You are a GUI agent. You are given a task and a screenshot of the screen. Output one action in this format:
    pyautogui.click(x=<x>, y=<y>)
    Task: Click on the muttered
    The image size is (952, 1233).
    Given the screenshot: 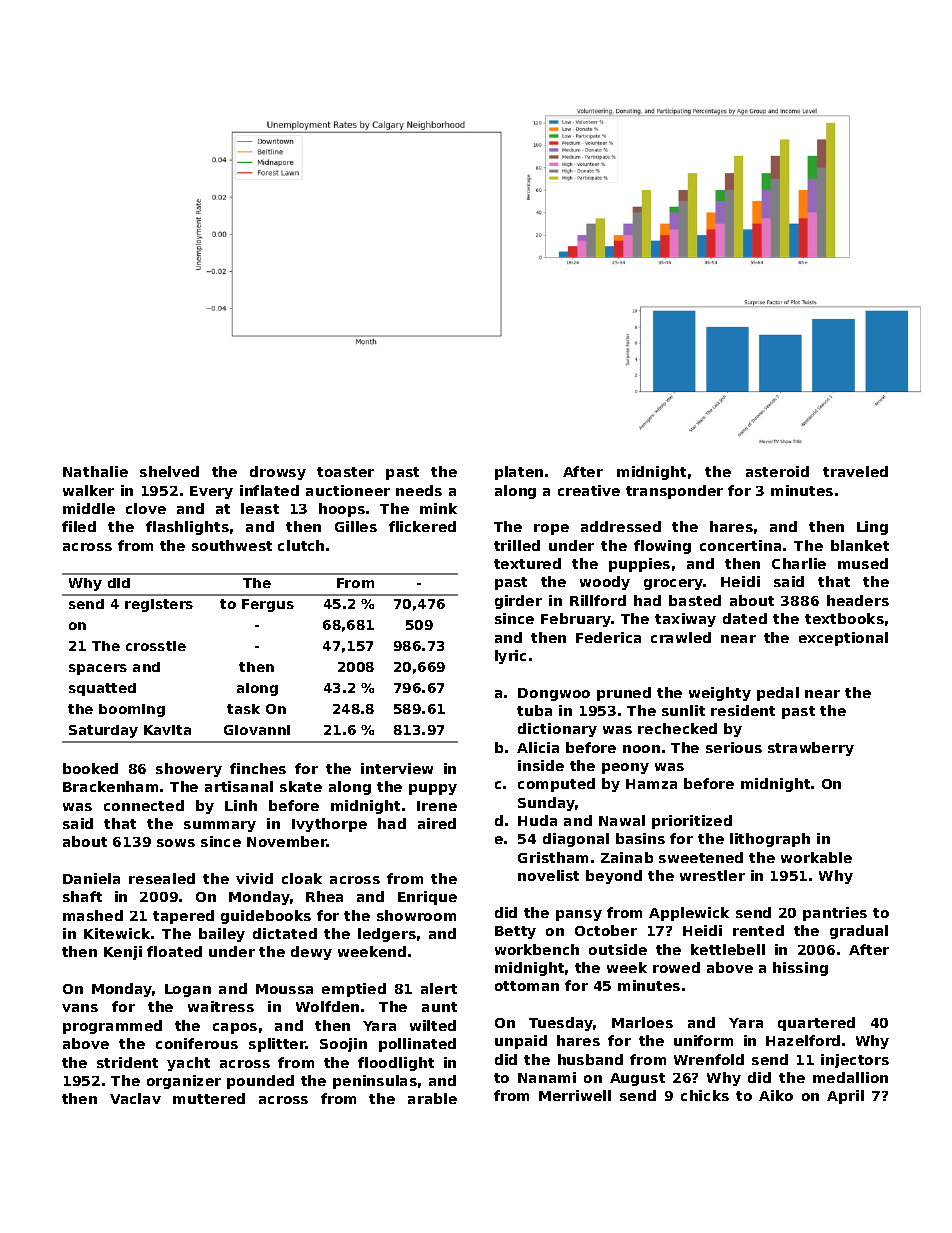 What is the action you would take?
    pyautogui.click(x=209, y=1098)
